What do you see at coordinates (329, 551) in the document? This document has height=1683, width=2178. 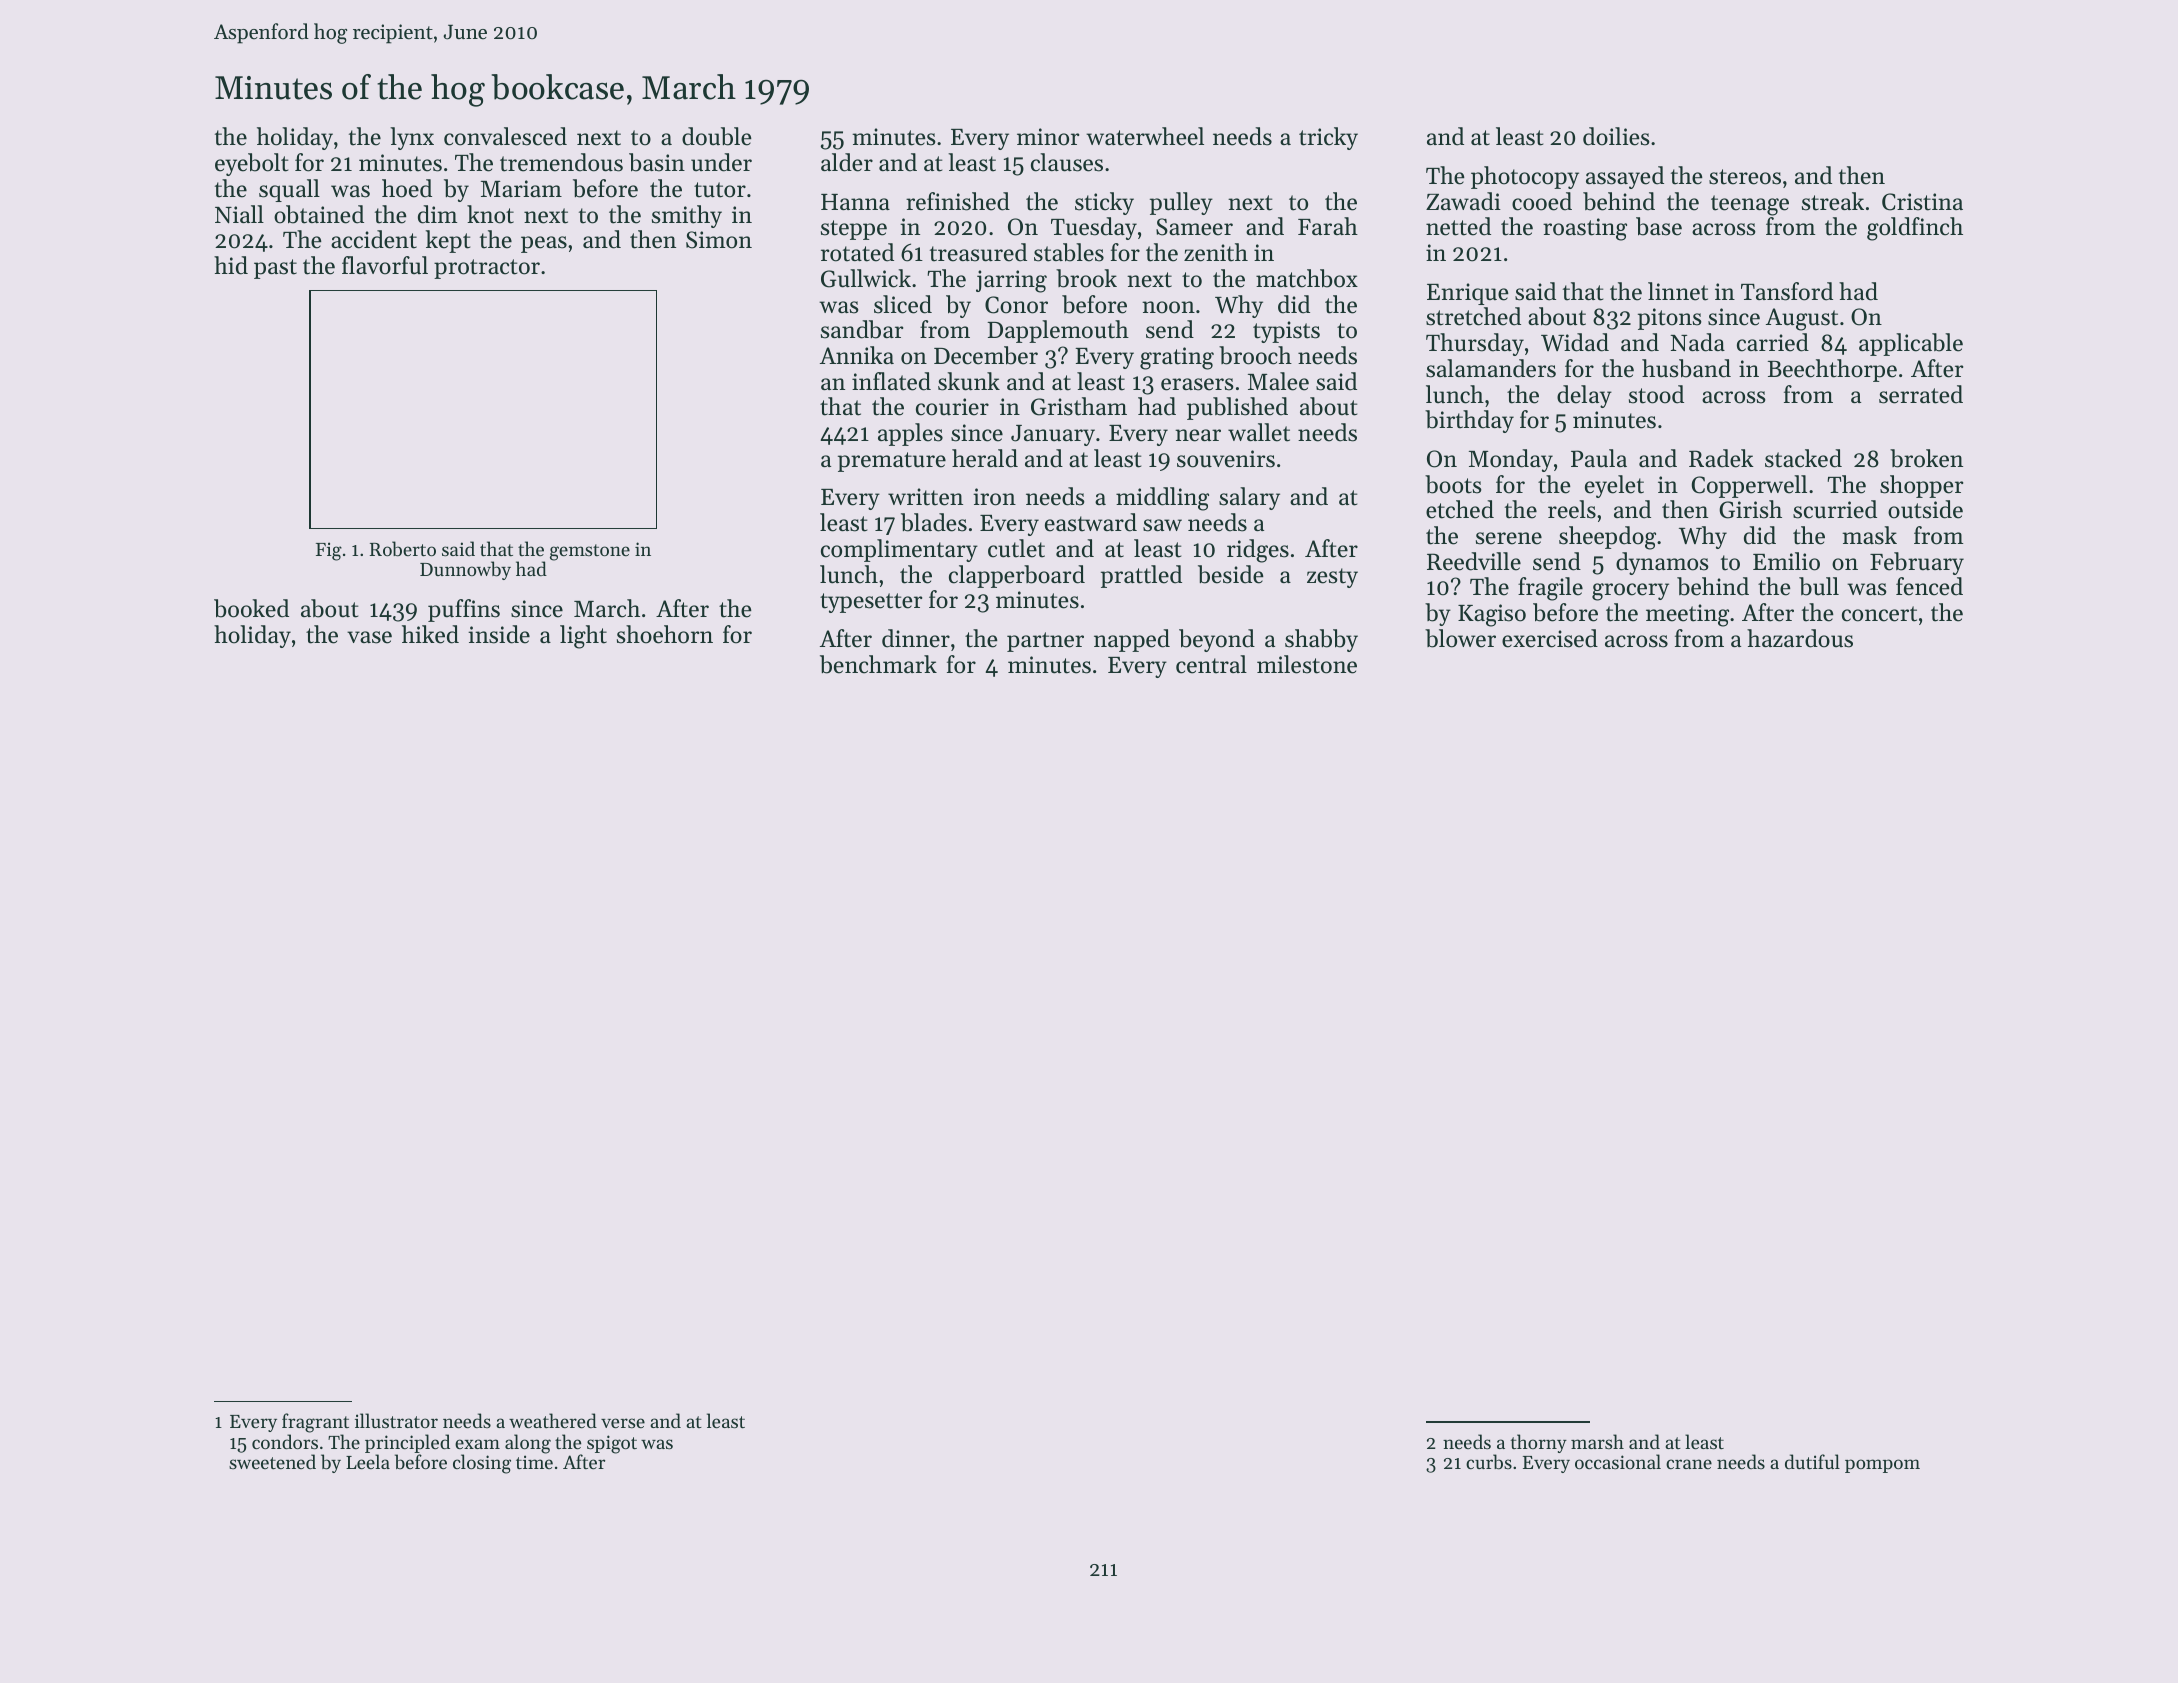 I see `Fig` at bounding box center [329, 551].
